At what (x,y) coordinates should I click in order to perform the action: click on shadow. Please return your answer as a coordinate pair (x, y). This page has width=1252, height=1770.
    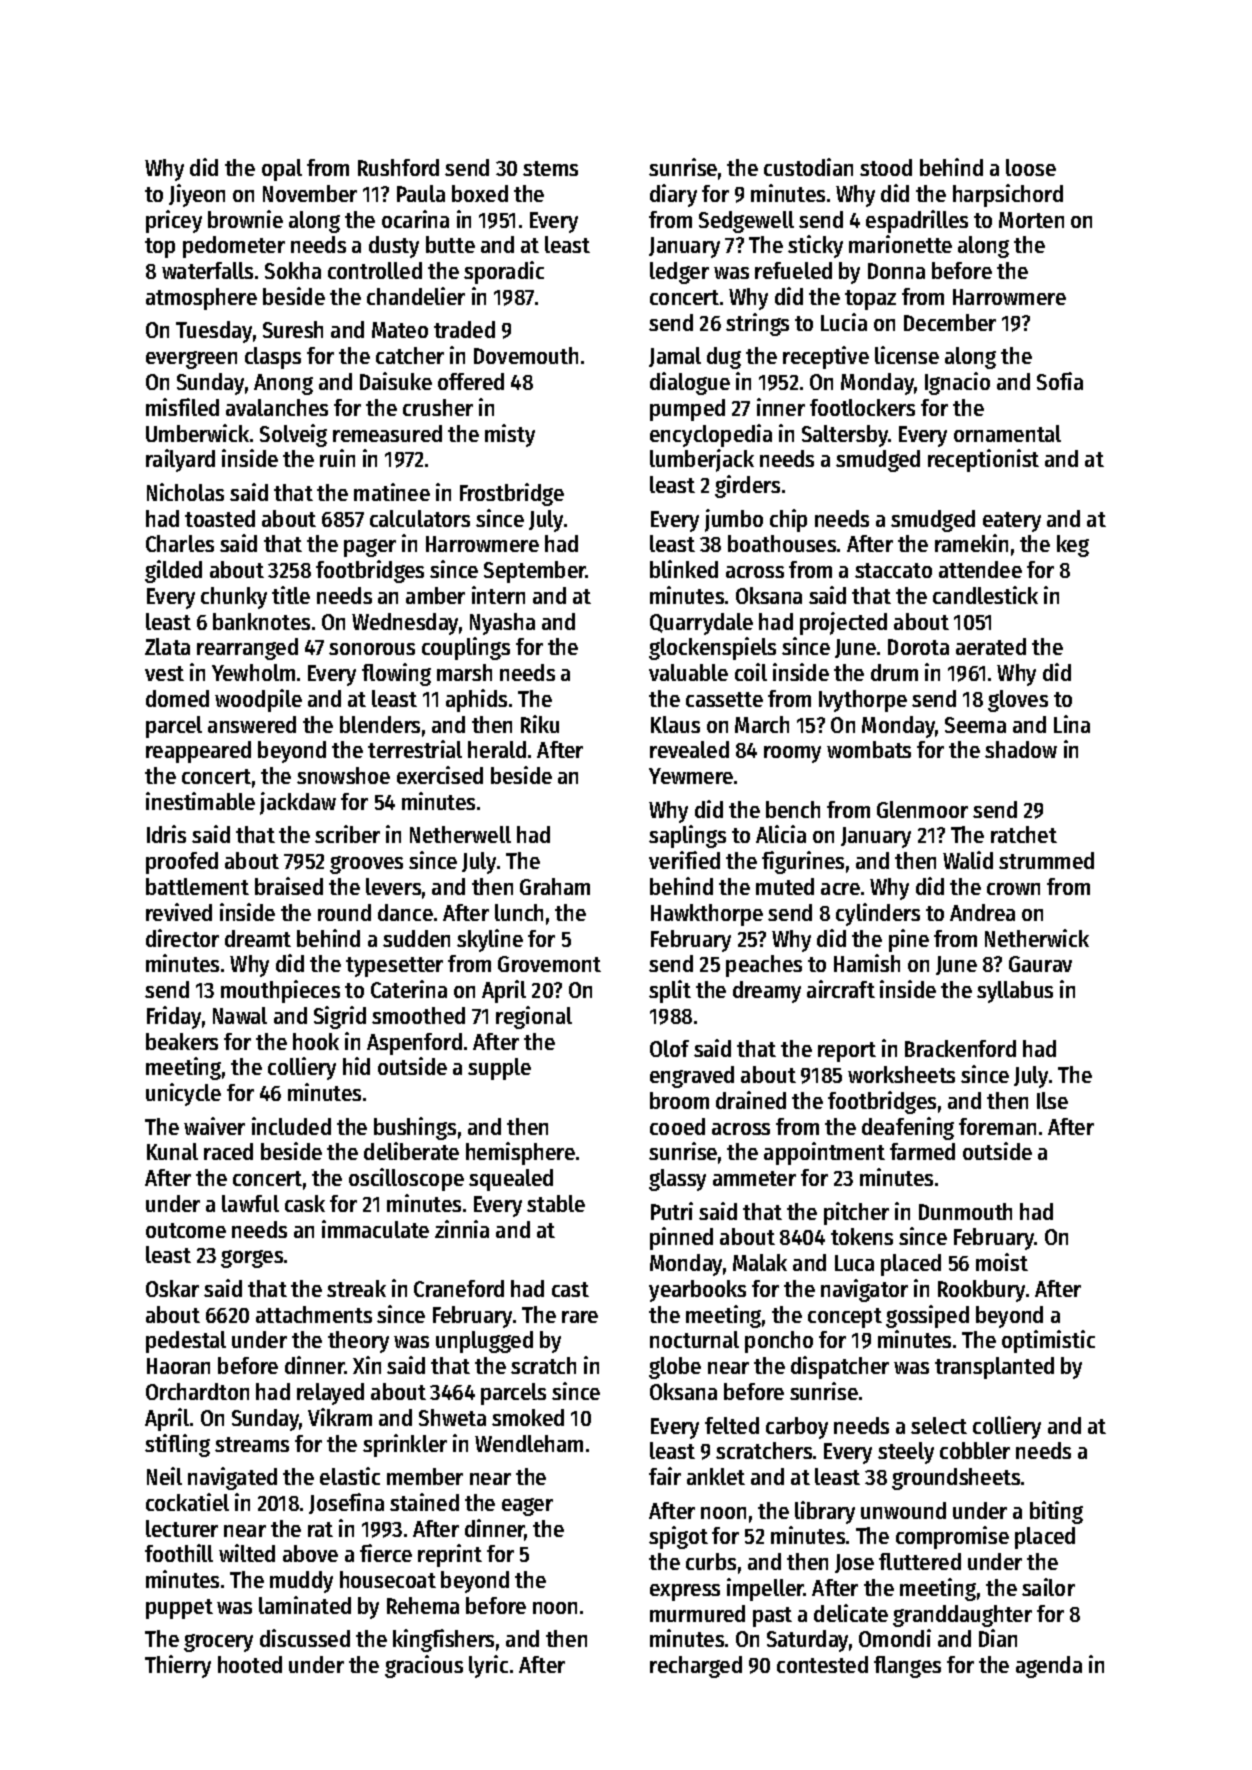
    Looking at the image, I should click on (1021, 749).
